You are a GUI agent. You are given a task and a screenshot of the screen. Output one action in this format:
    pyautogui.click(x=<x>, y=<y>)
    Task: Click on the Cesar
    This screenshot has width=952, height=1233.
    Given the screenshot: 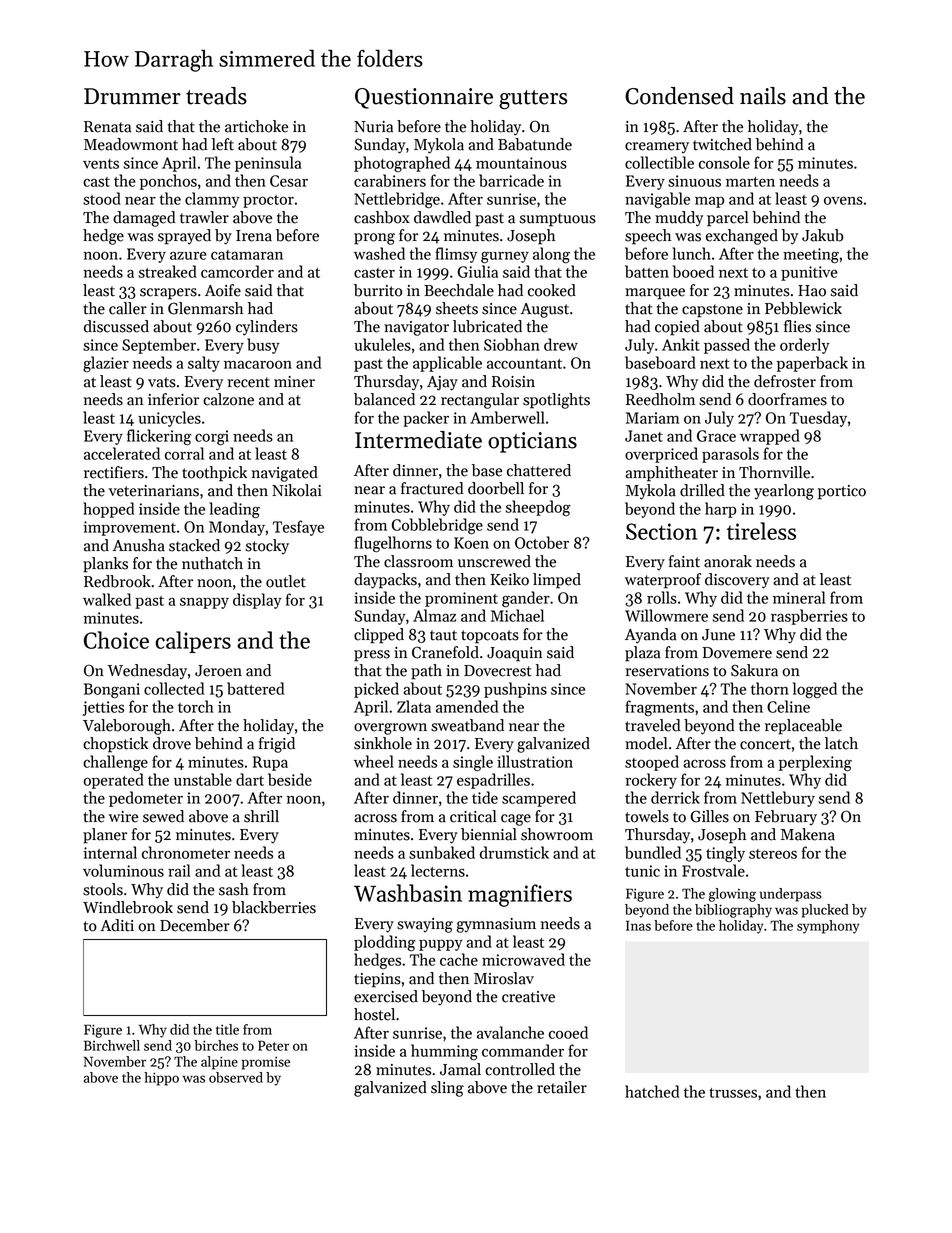 What is the action you would take?
    pyautogui.click(x=289, y=181)
